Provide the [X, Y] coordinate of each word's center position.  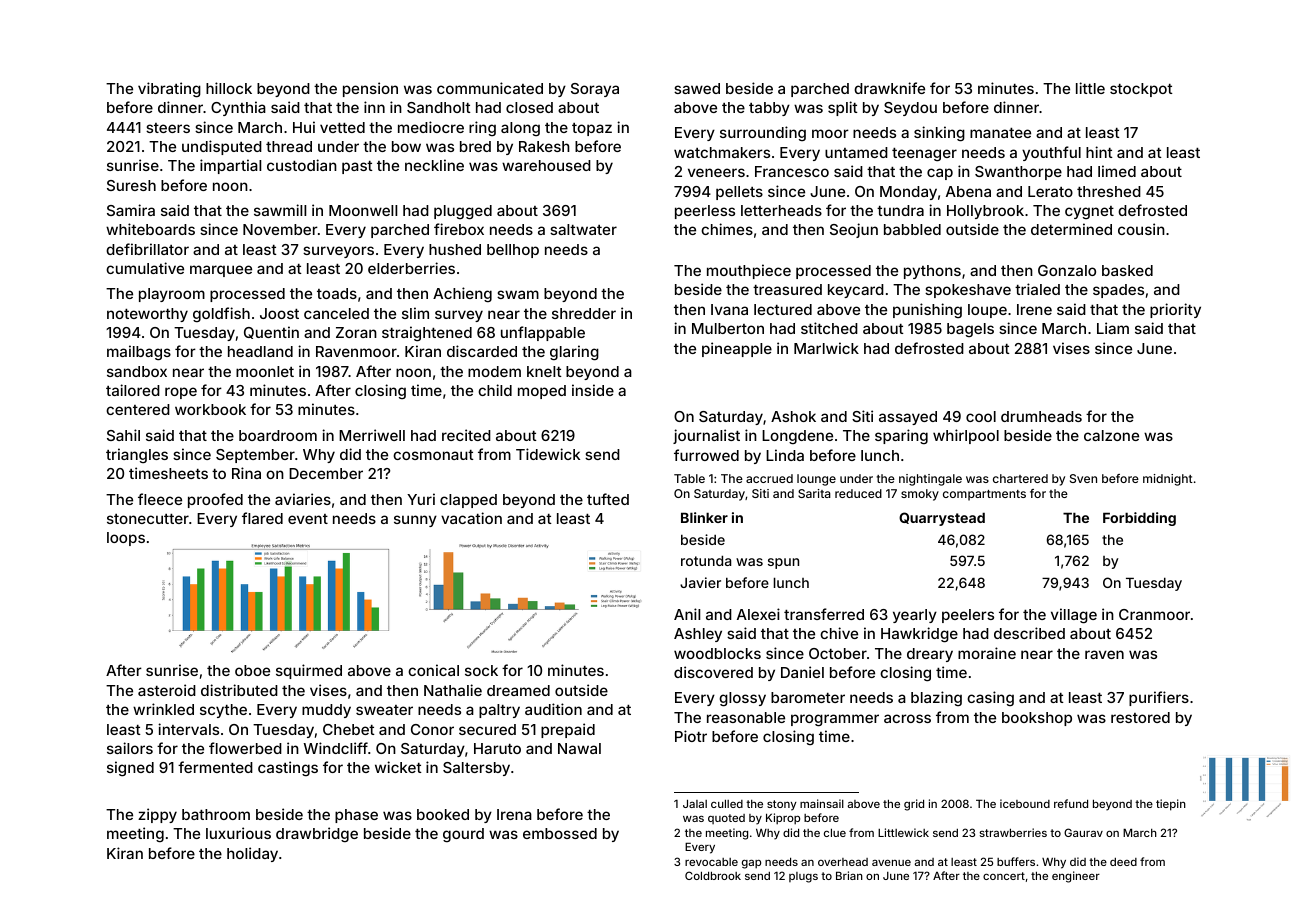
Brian [849, 875]
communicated [490, 88]
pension [370, 89]
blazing [936, 698]
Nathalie [453, 690]
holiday [252, 854]
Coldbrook [713, 875]
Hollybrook [985, 212]
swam [518, 294]
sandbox [137, 371]
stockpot [1141, 90]
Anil [687, 614]
